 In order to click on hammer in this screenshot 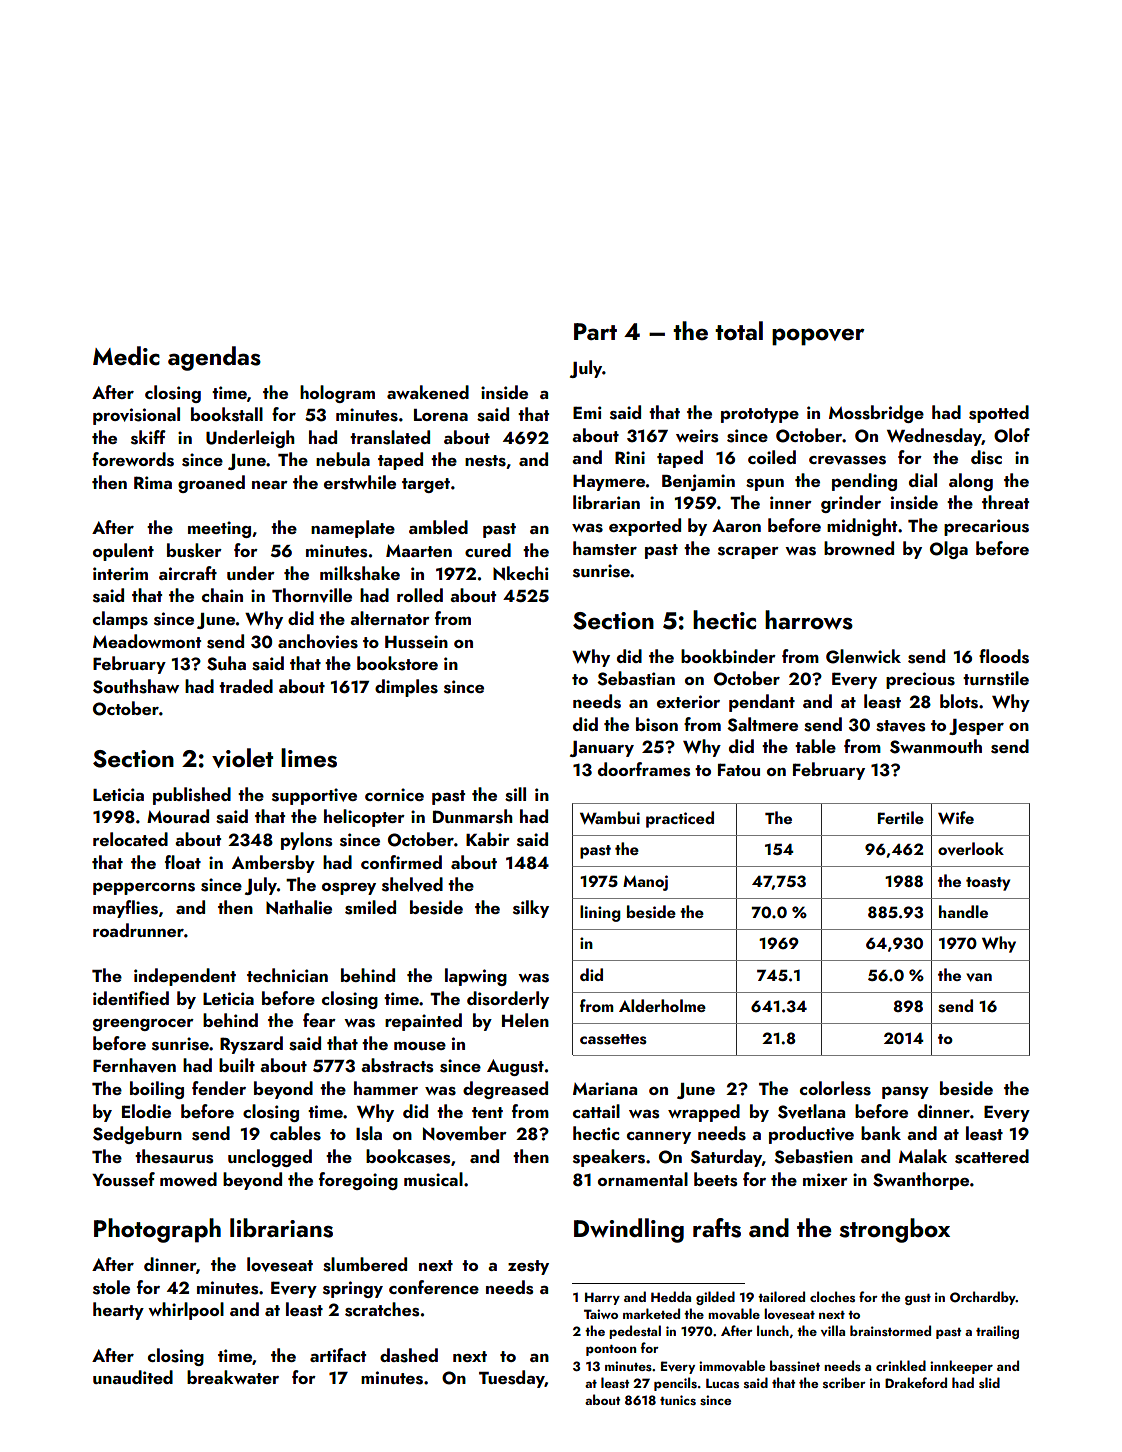, I will do `click(386, 1088)`.
